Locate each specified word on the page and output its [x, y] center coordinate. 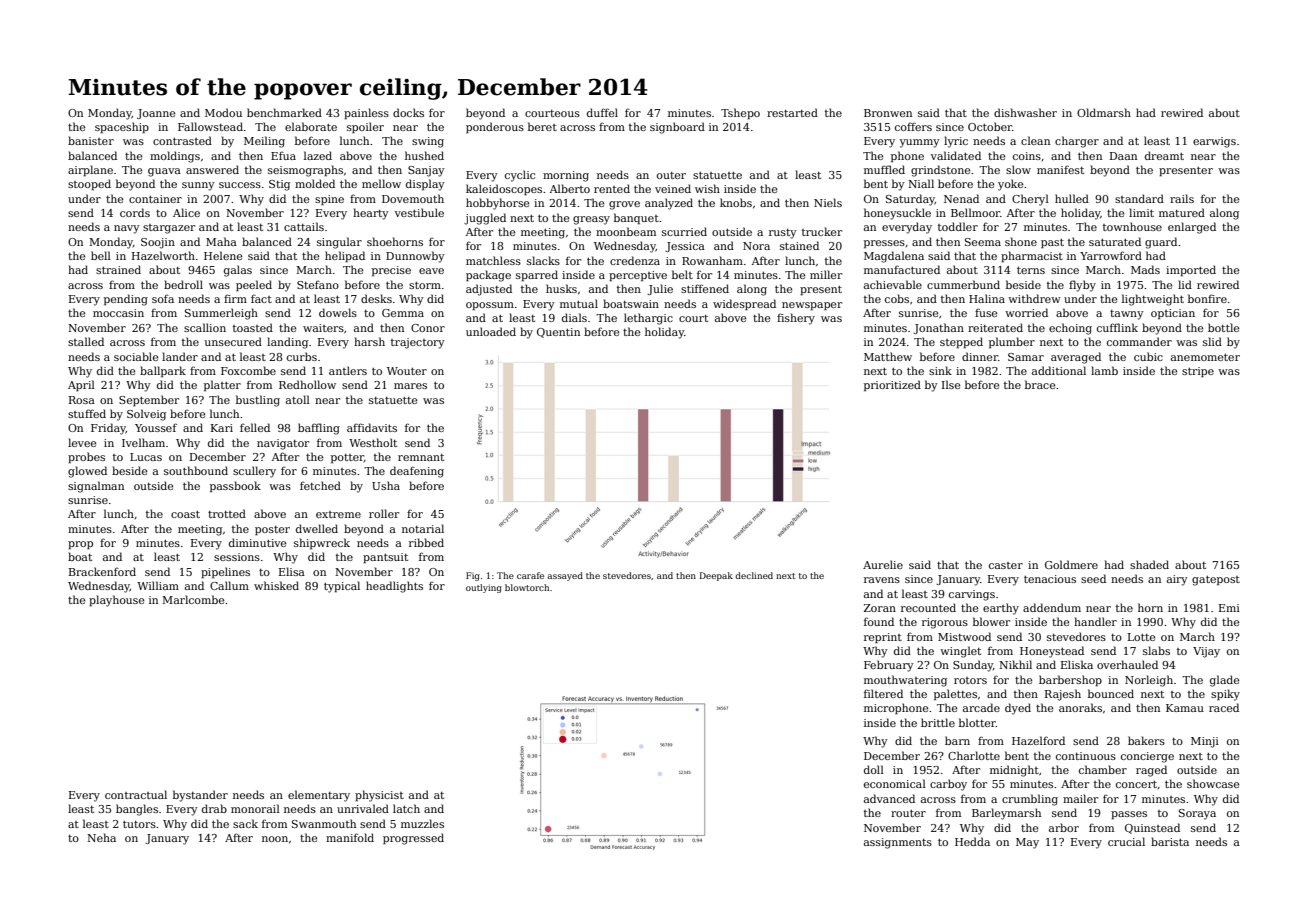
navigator [283, 444]
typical [342, 587]
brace [1040, 384]
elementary [319, 796]
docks [408, 112]
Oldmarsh [1104, 112]
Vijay [1206, 652]
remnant [421, 457]
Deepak [716, 576]
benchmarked [284, 112]
